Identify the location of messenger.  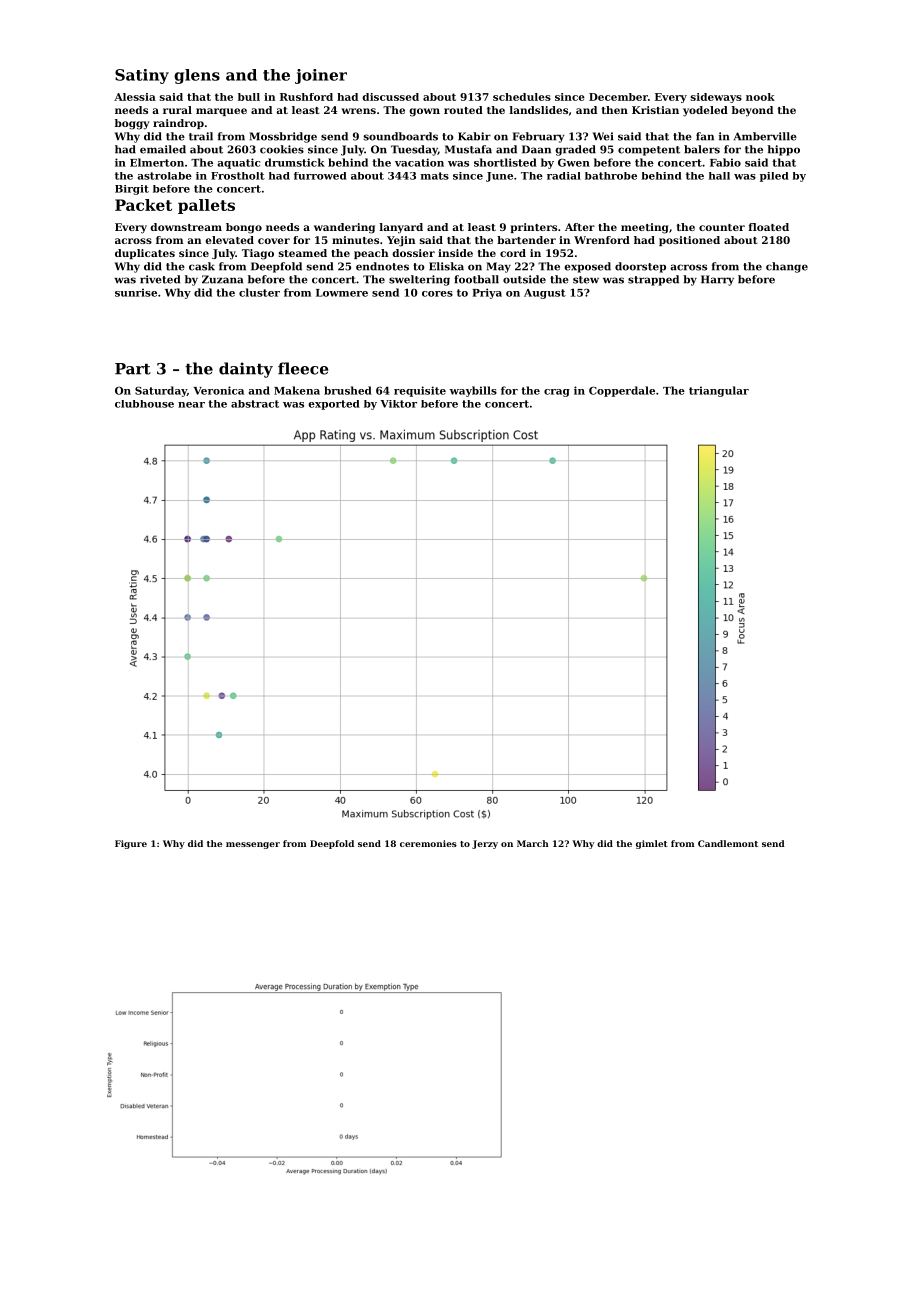
(253, 845).
